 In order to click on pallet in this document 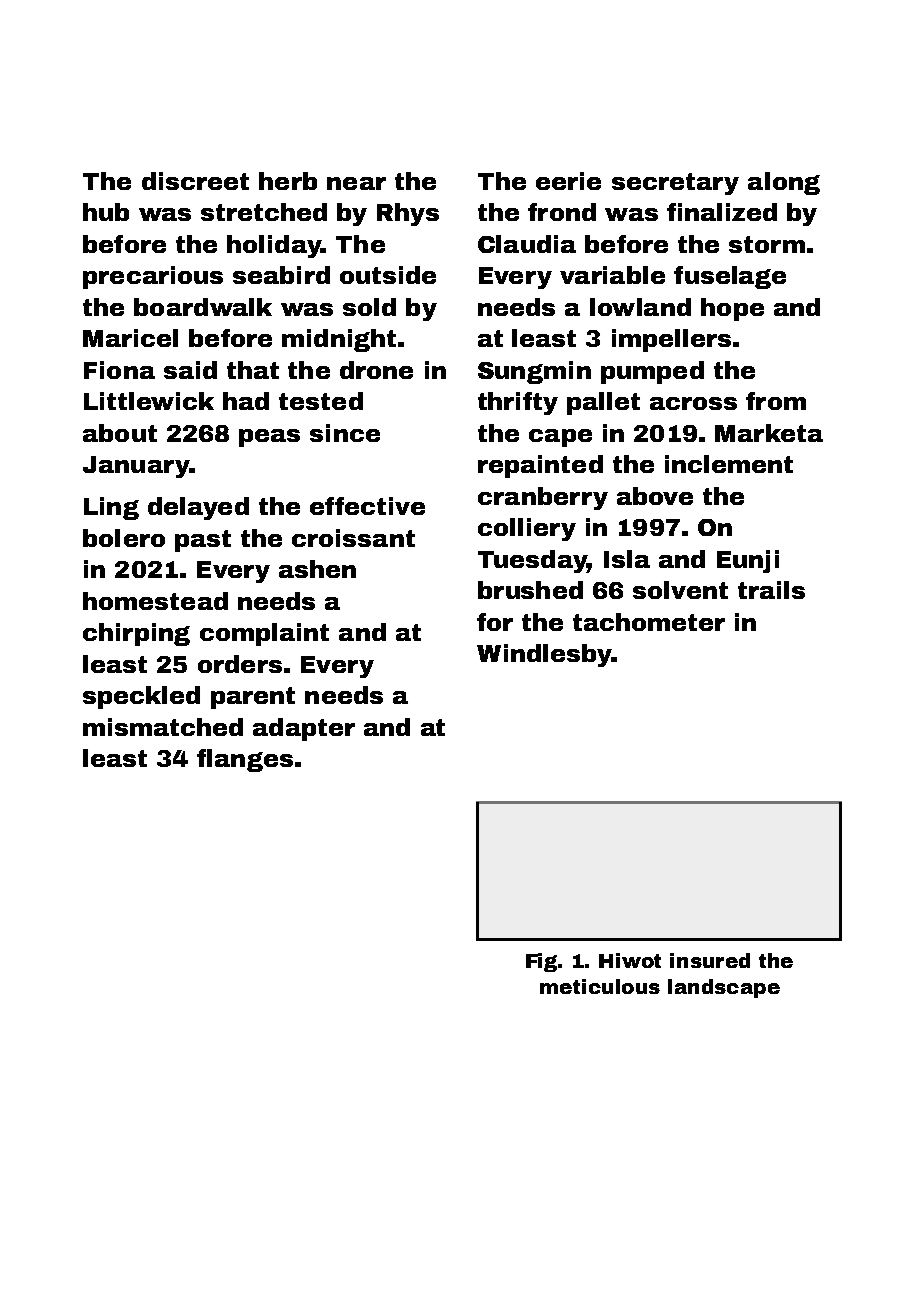, I will do `click(603, 403)`.
